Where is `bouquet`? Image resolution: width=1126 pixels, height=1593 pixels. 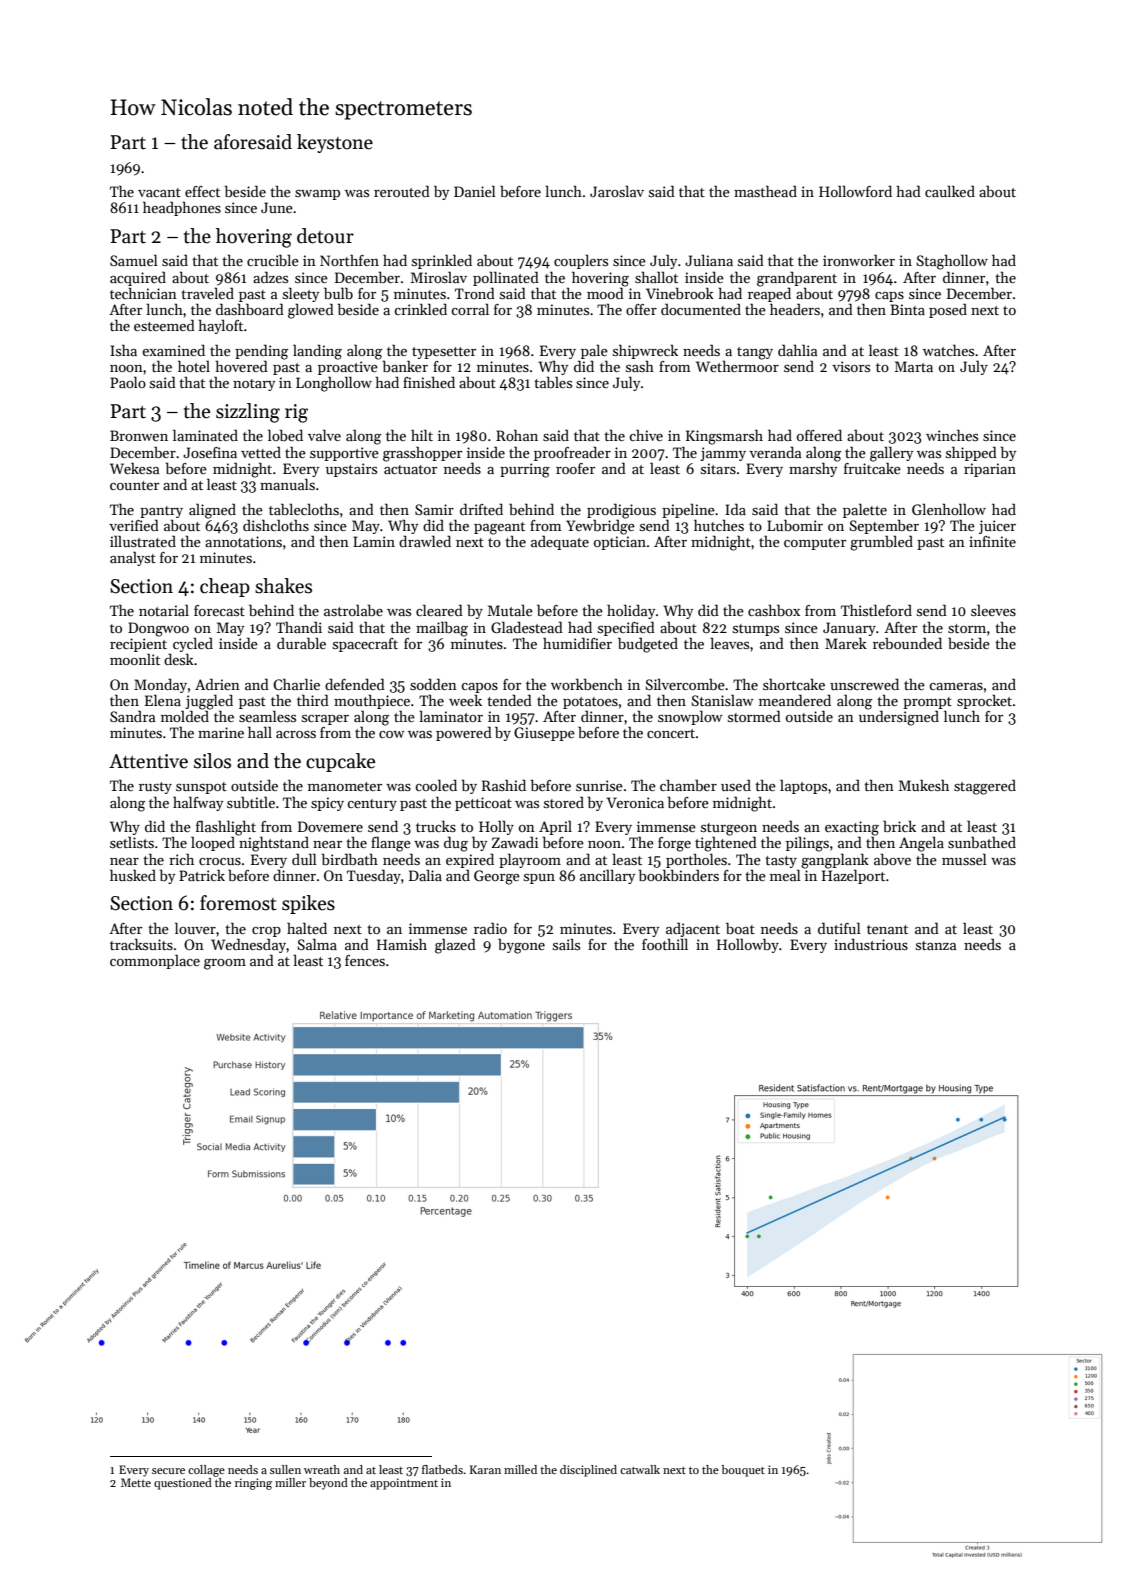 bouquet is located at coordinates (743, 1471).
